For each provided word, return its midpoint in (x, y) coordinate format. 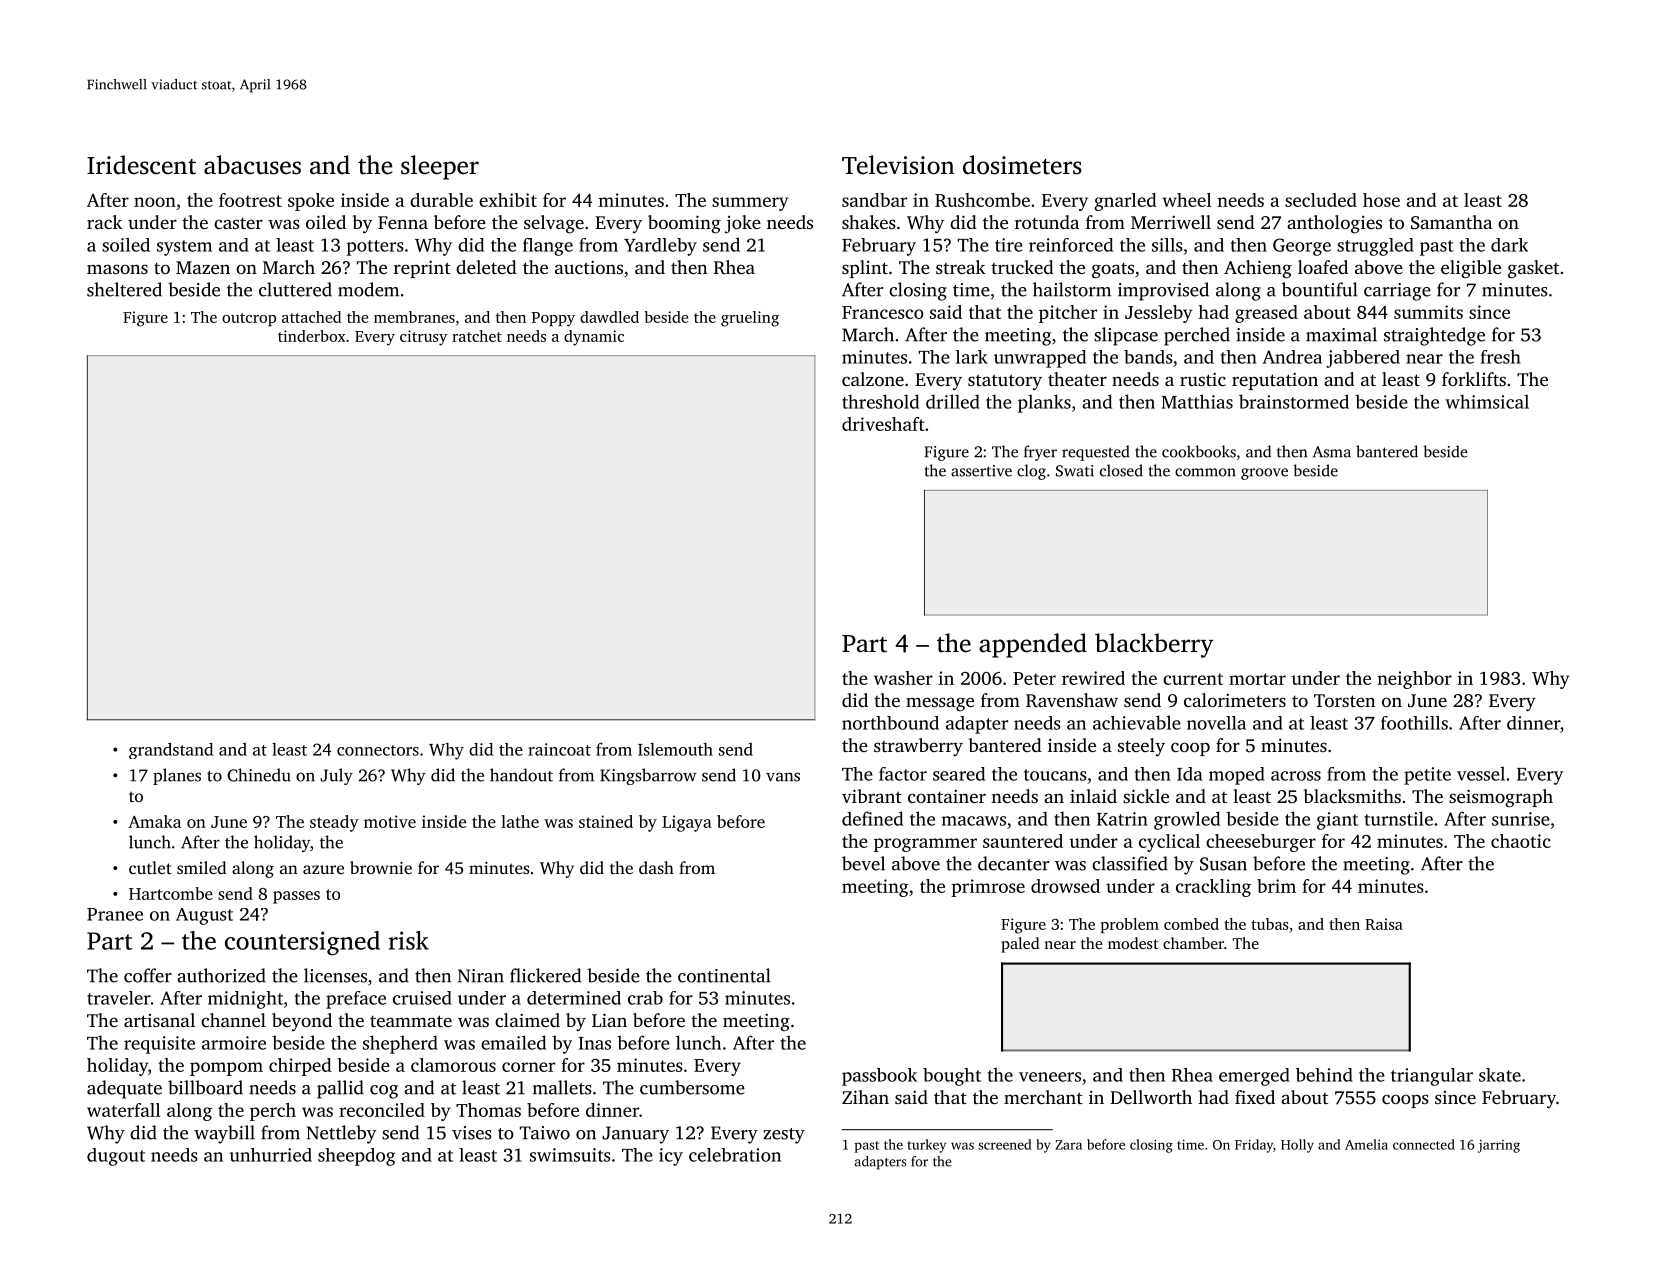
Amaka (154, 821)
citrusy (423, 338)
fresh (1501, 356)
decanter (1013, 863)
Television (898, 165)
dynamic (594, 338)
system (184, 248)
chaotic (1521, 841)
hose (1381, 200)
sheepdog (356, 1157)
